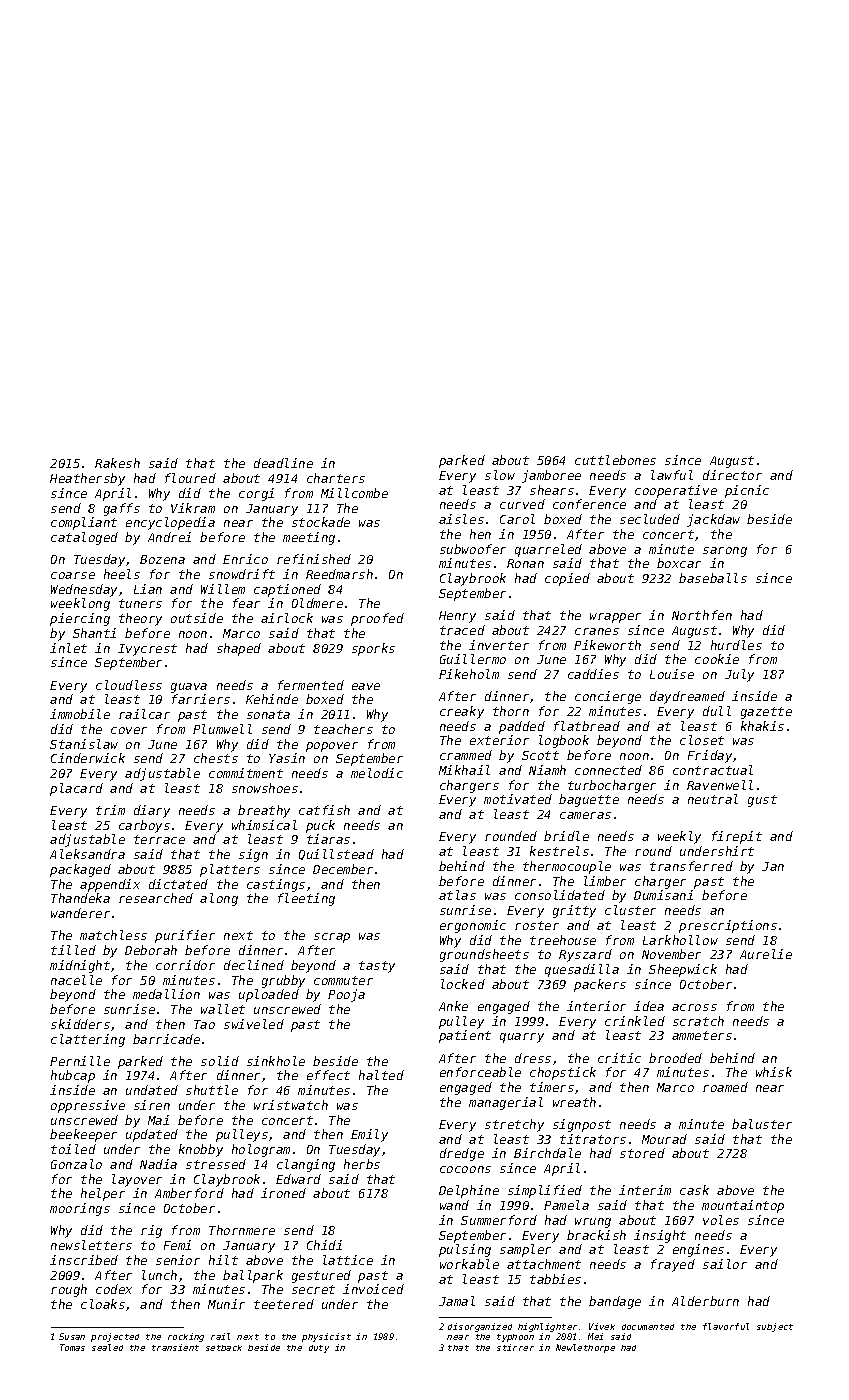 The height and width of the document is (1400, 849). I want to click on sporks, so click(373, 649).
